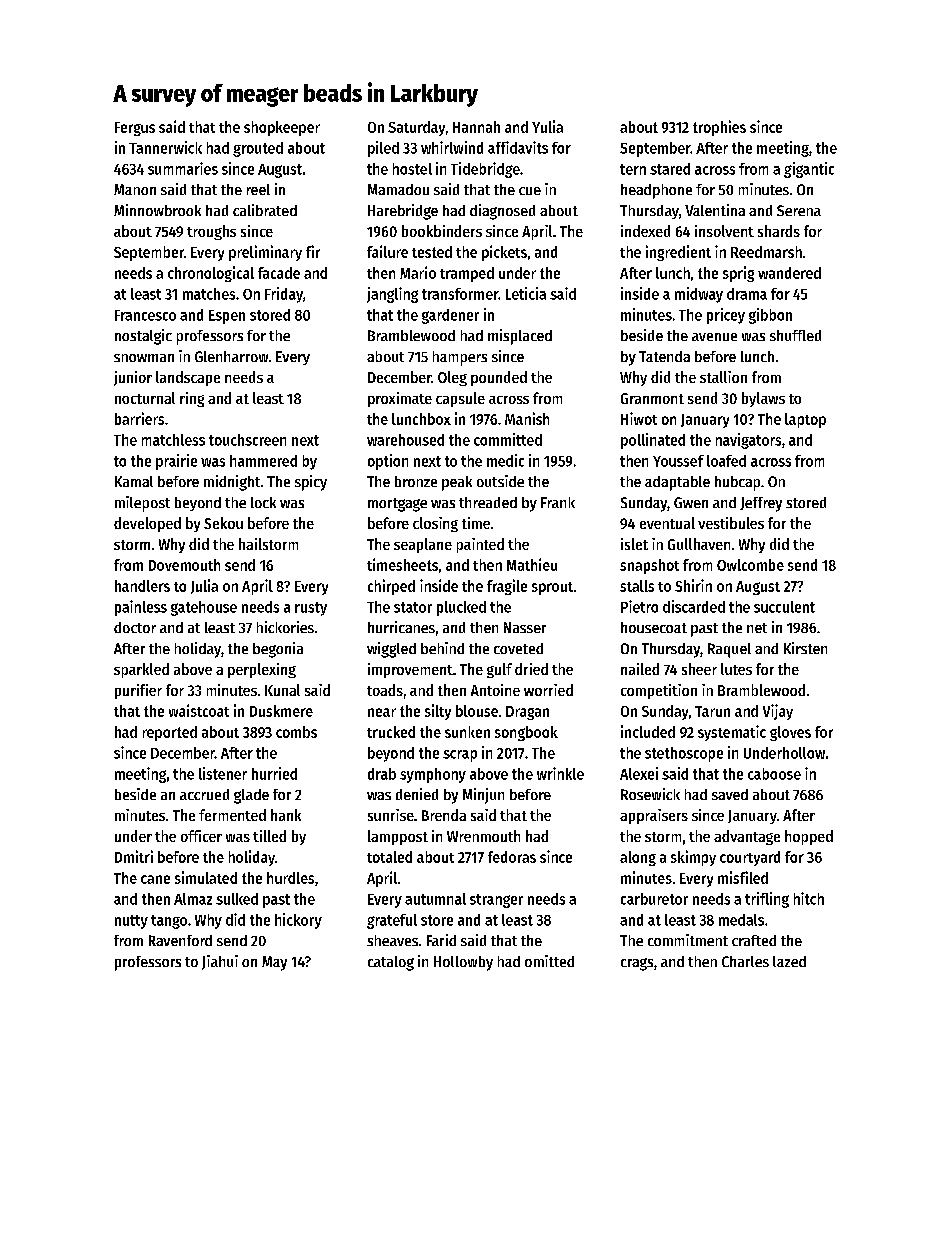 This image has width=952, height=1233. I want to click on Fergus, so click(135, 129).
